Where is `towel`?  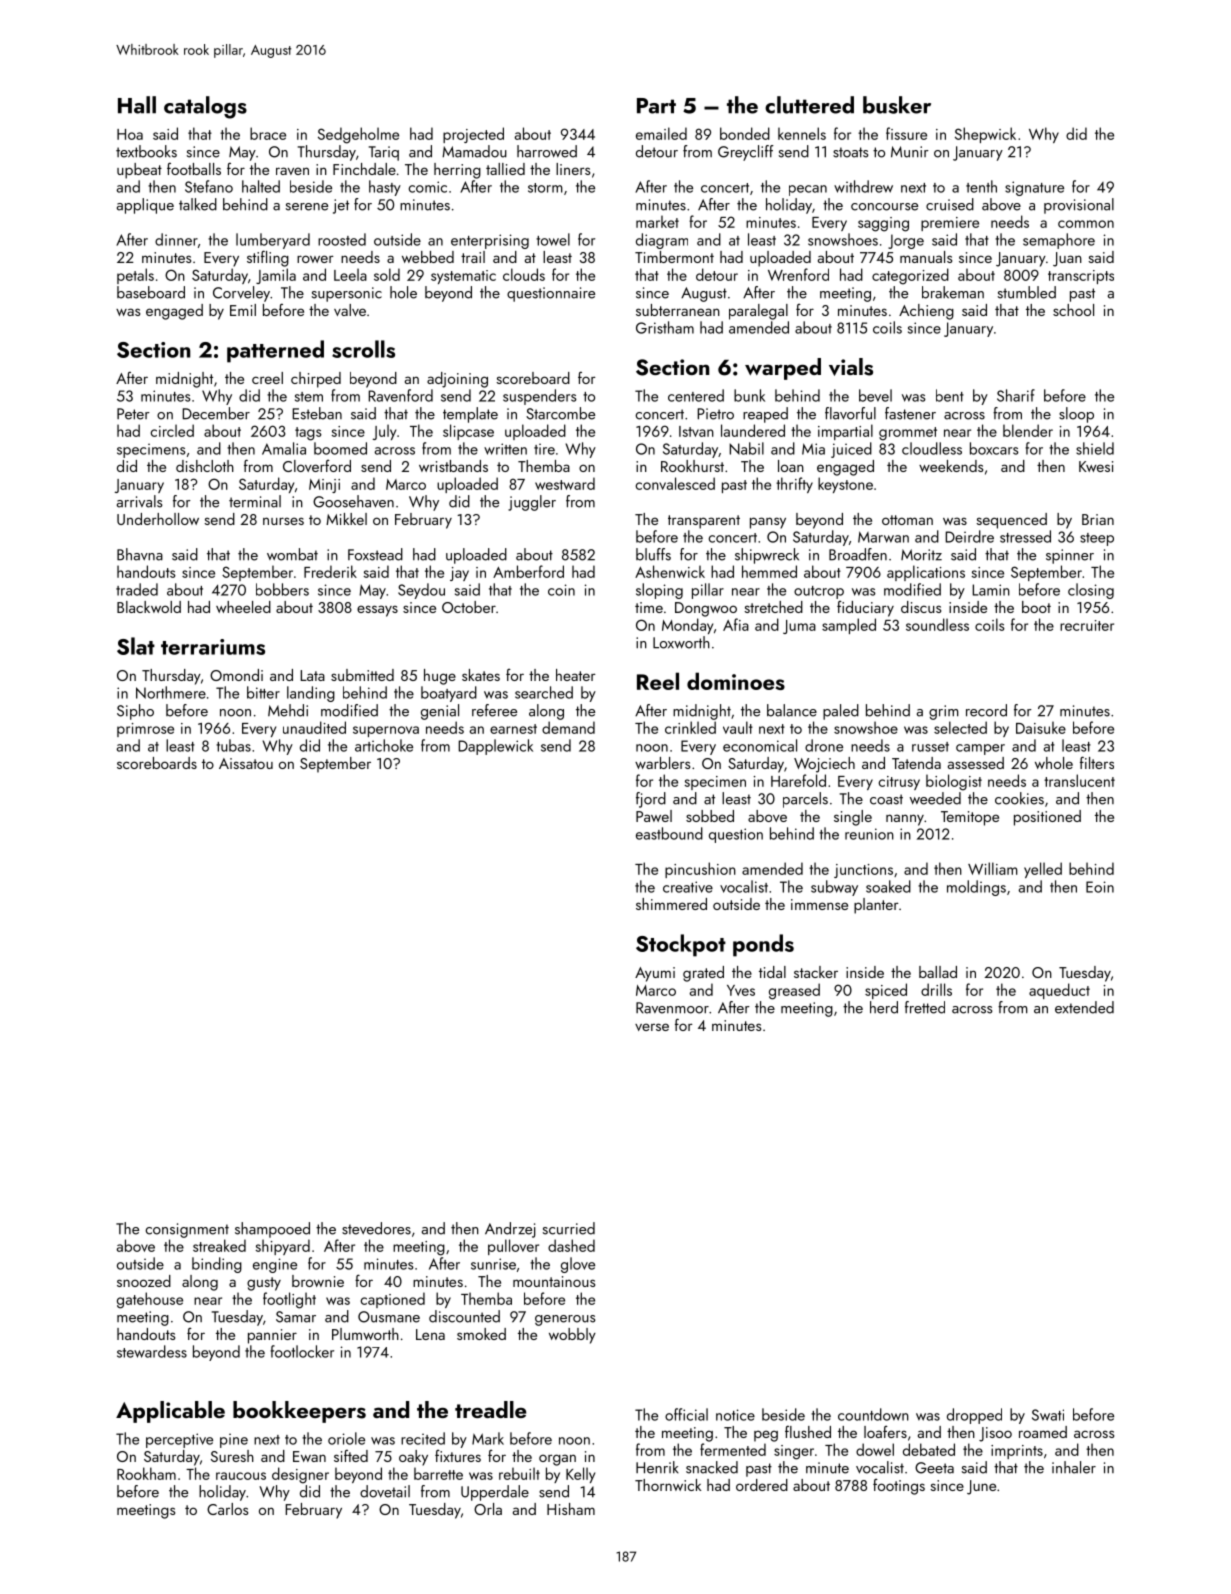
towel is located at coordinates (553, 239).
